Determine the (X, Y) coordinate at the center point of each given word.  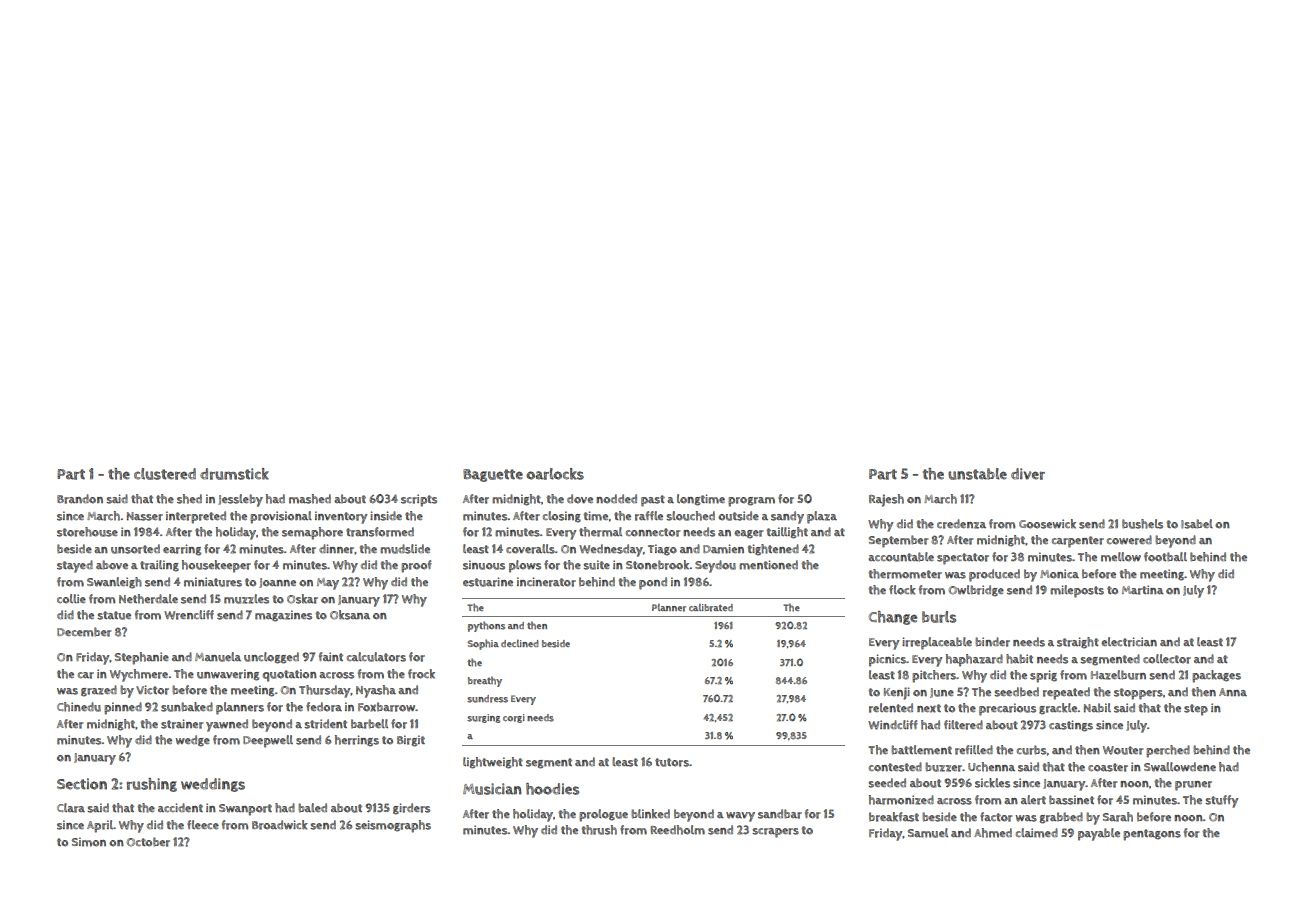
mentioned (768, 565)
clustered (165, 474)
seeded (887, 783)
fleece (203, 824)
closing (562, 517)
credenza (961, 524)
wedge (192, 741)
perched (1168, 751)
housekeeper (216, 566)
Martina (1143, 590)
